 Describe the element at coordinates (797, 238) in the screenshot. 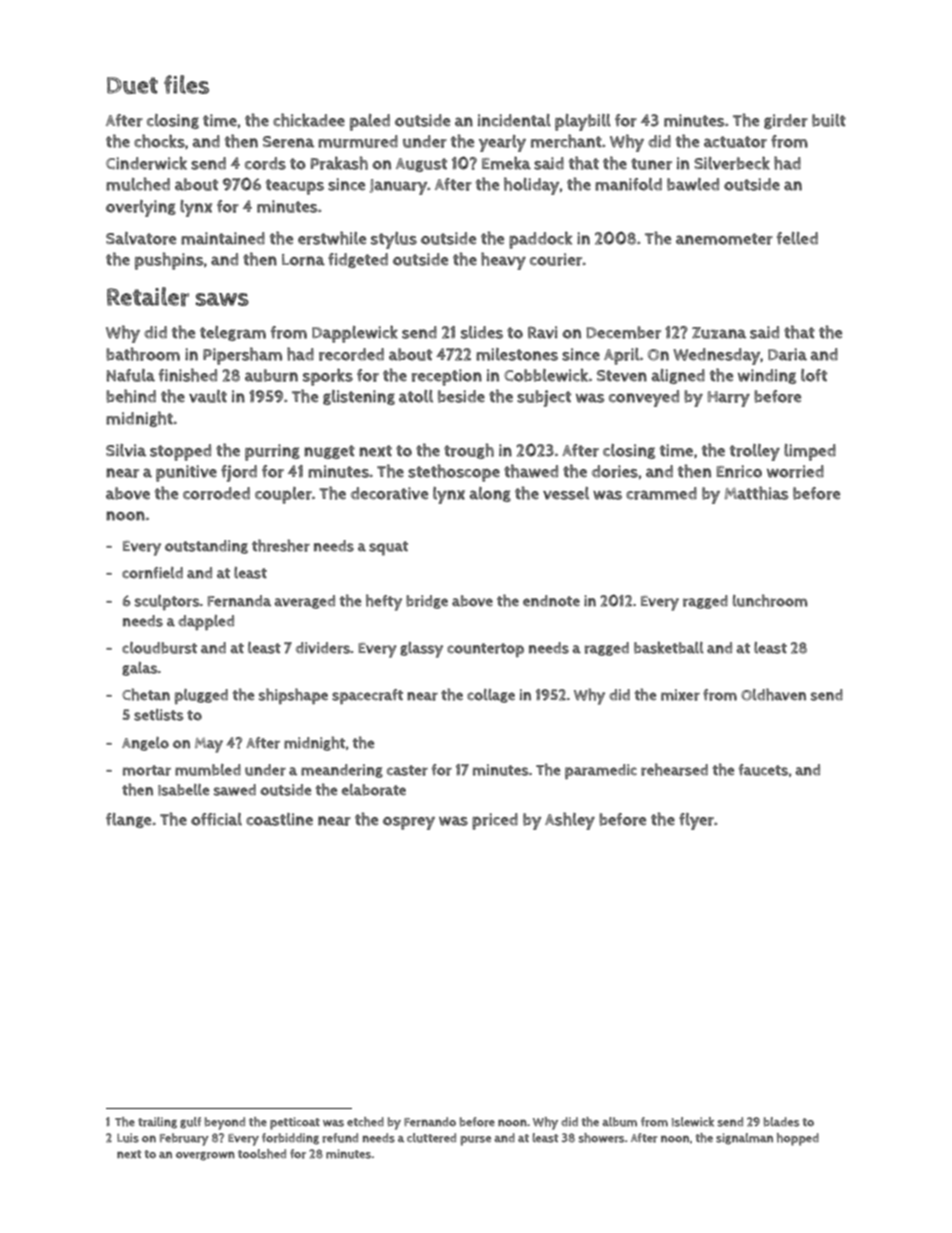

I see `felled` at that location.
